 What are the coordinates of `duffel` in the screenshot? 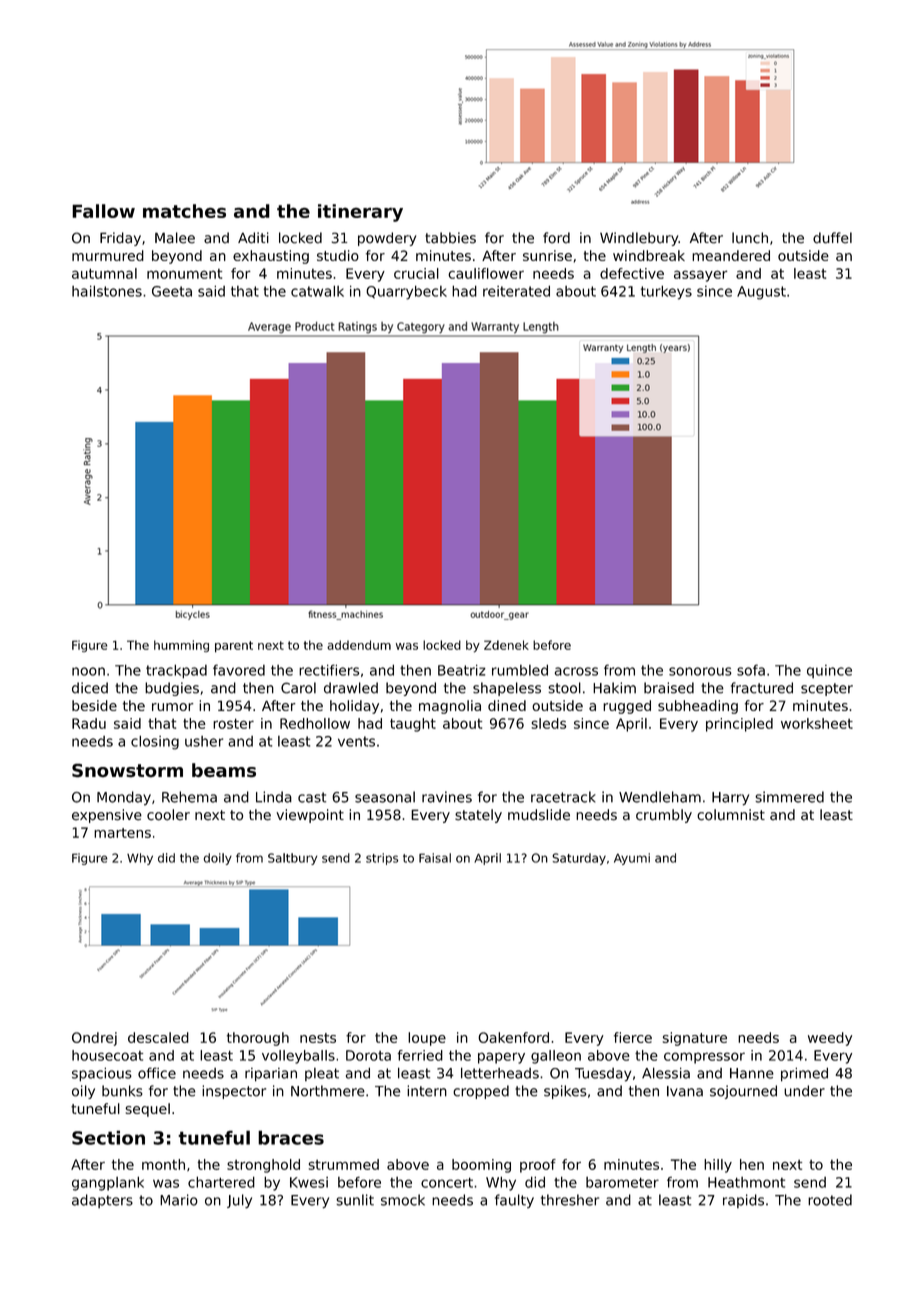 It's located at (832, 238).
